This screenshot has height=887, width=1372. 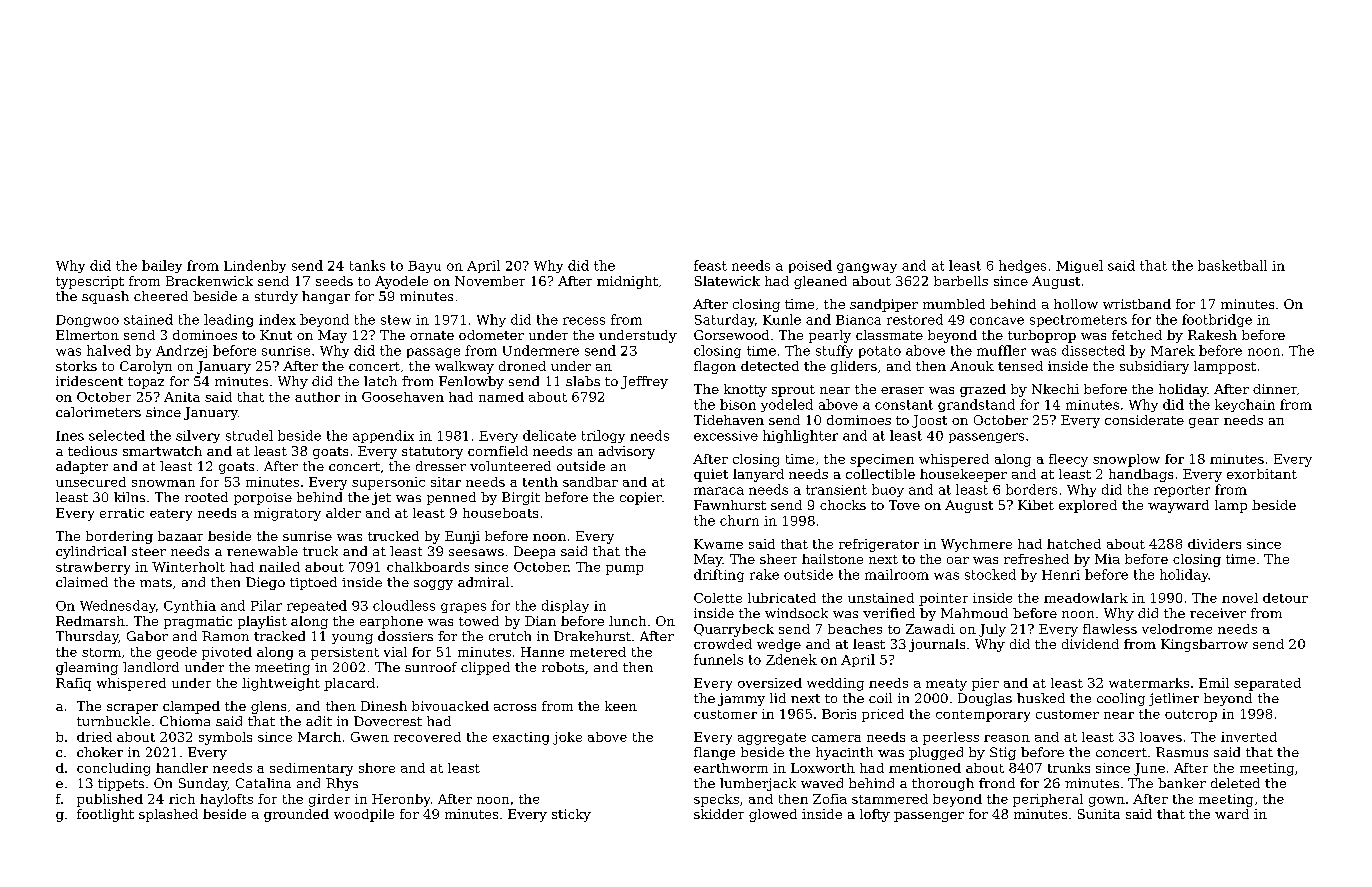 I want to click on grounded, so click(x=296, y=815).
